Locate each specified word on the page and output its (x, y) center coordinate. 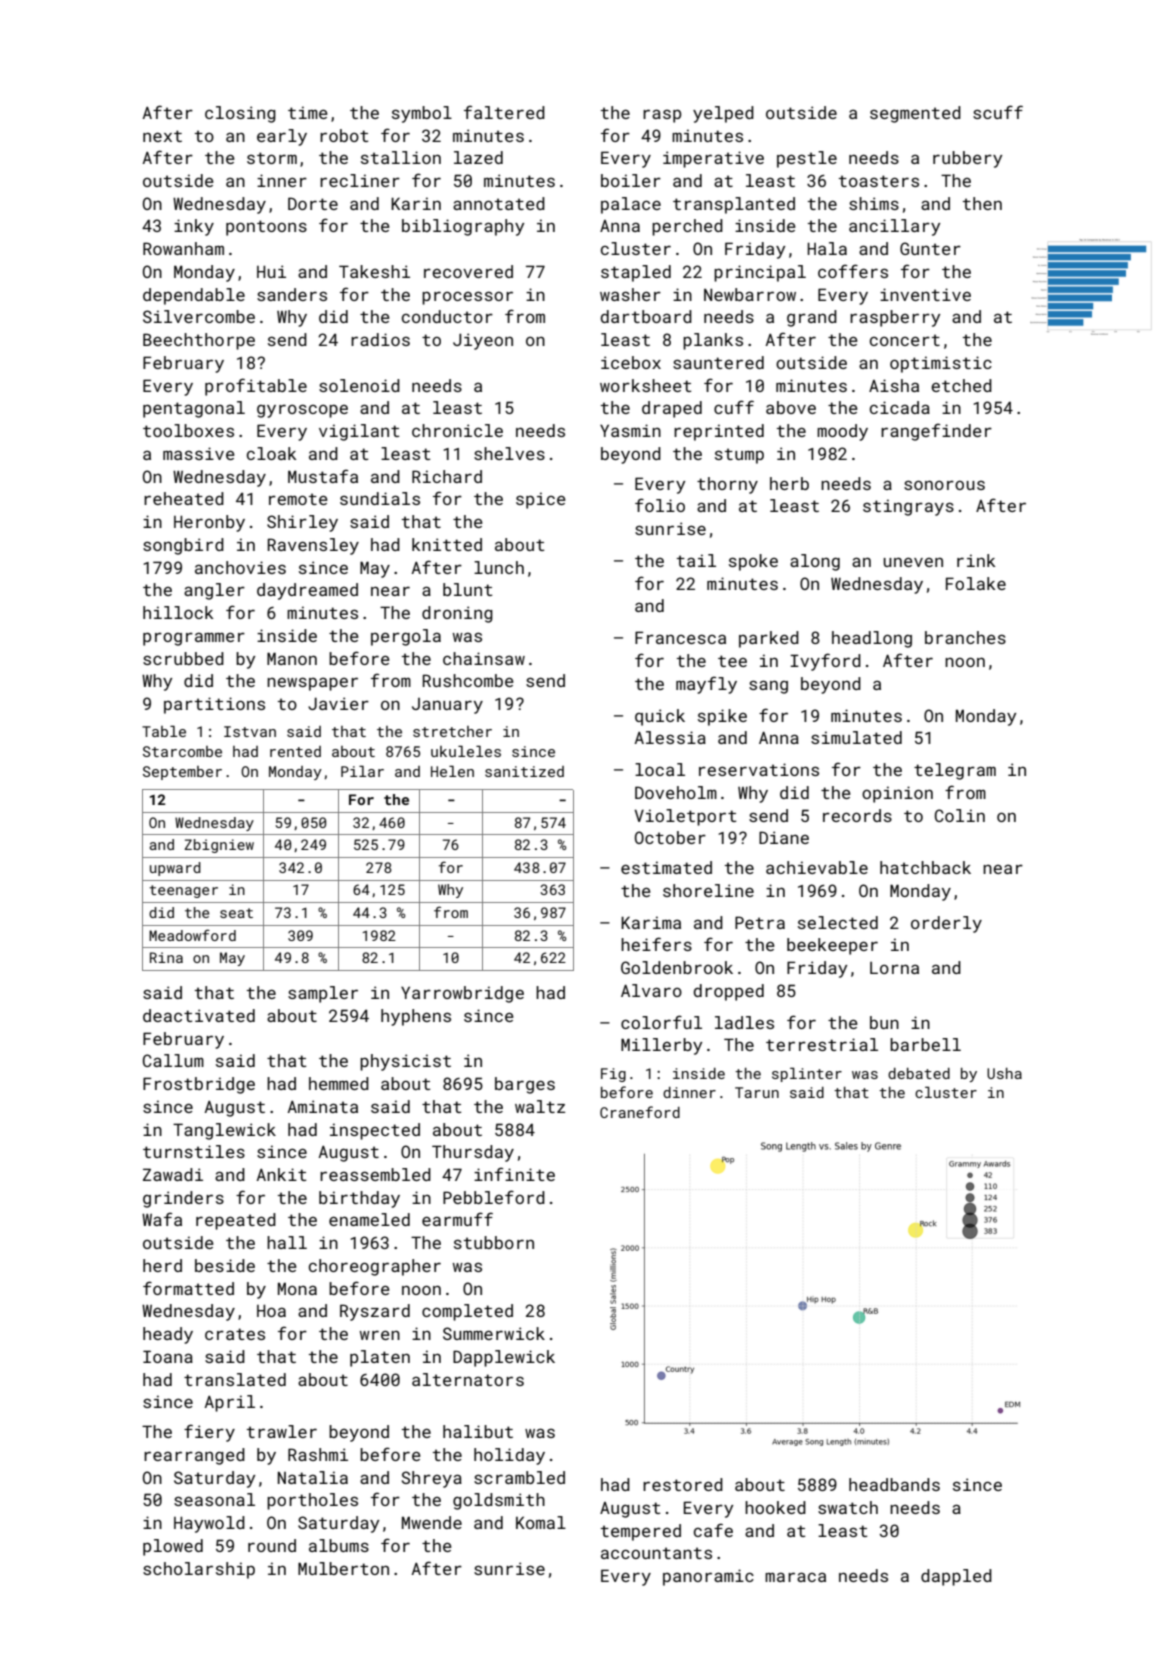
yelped (723, 114)
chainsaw (484, 658)
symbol (422, 114)
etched (961, 385)
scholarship (199, 1570)
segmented (915, 114)
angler (214, 591)
